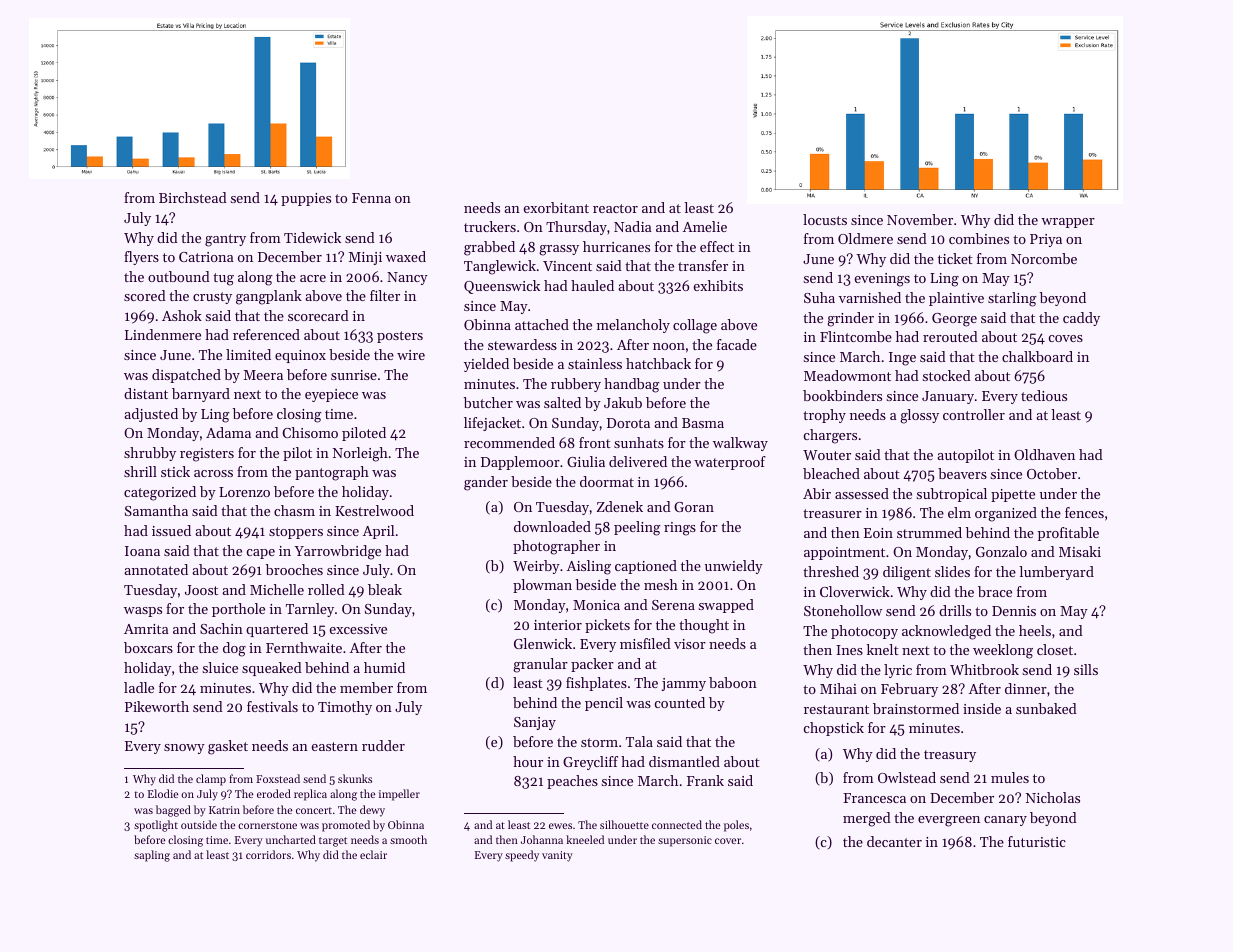 This screenshot has height=952, width=1233. Describe the element at coordinates (486, 365) in the screenshot. I see `yielded` at that location.
